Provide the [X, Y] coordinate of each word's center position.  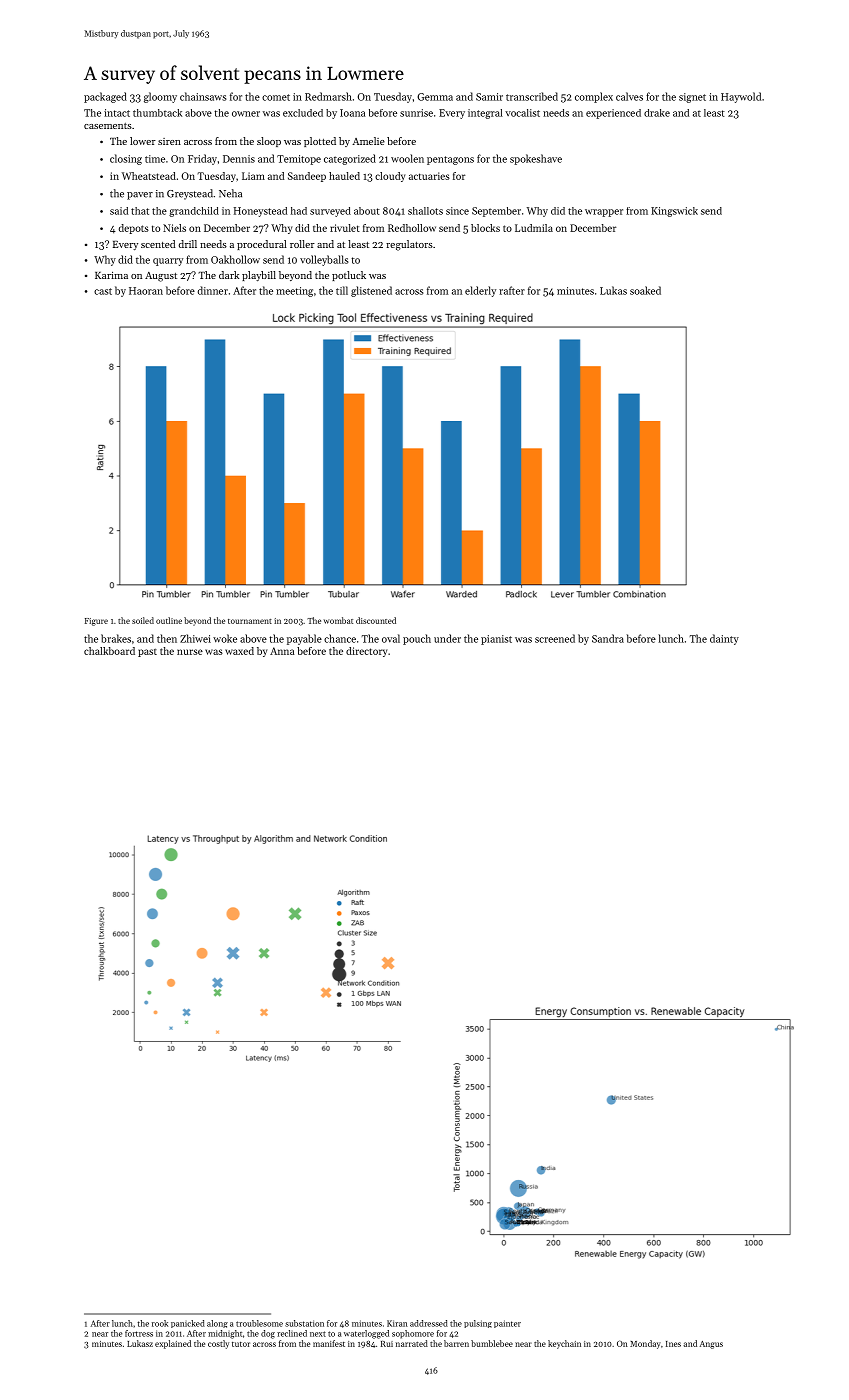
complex [594, 97]
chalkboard [109, 651]
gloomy [160, 97]
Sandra [608, 638]
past [147, 653]
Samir [489, 97]
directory [366, 652]
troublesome [259, 1323]
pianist [496, 640]
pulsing [478, 1324]
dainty [724, 639]
